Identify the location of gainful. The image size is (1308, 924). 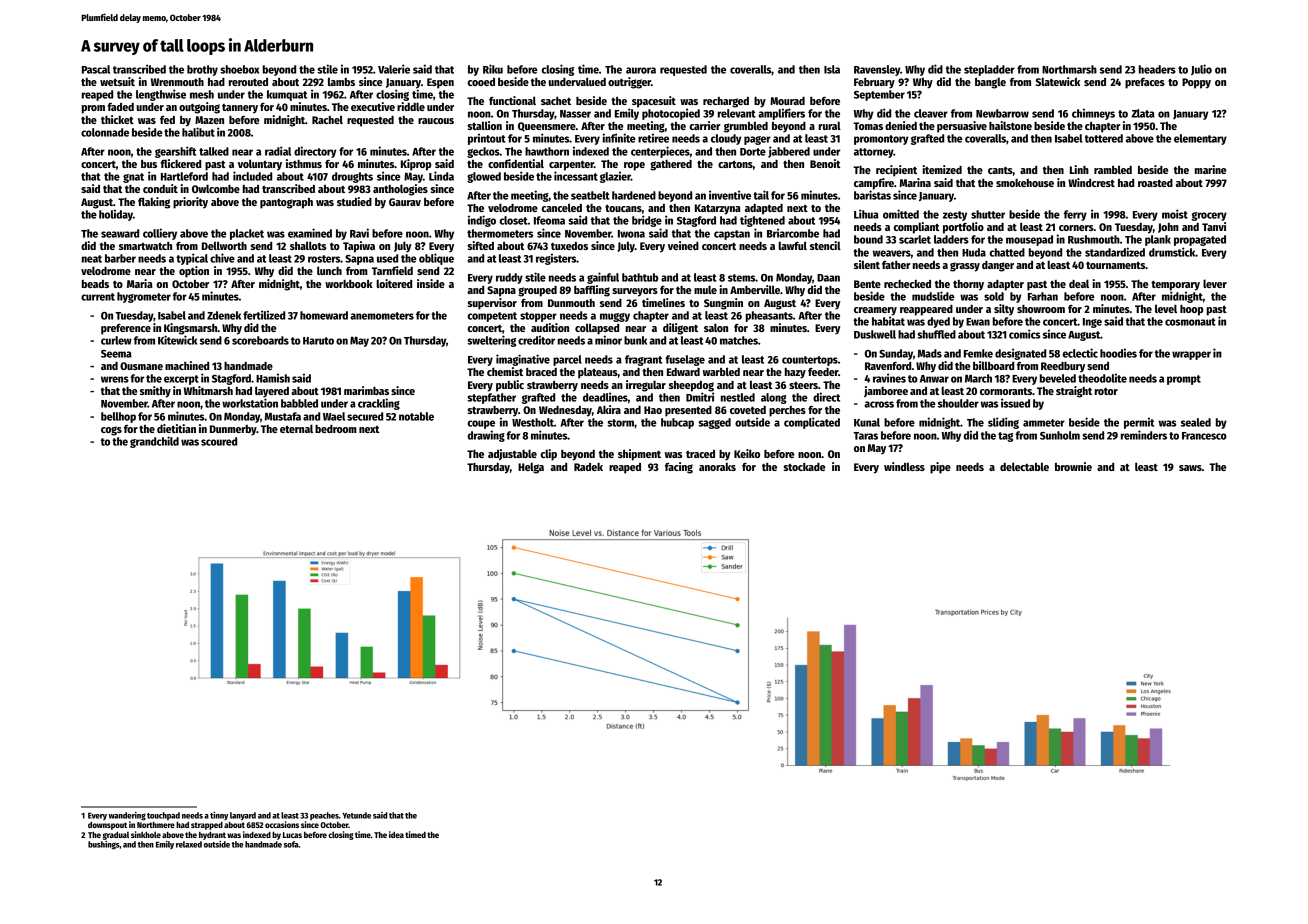
(603, 278).
